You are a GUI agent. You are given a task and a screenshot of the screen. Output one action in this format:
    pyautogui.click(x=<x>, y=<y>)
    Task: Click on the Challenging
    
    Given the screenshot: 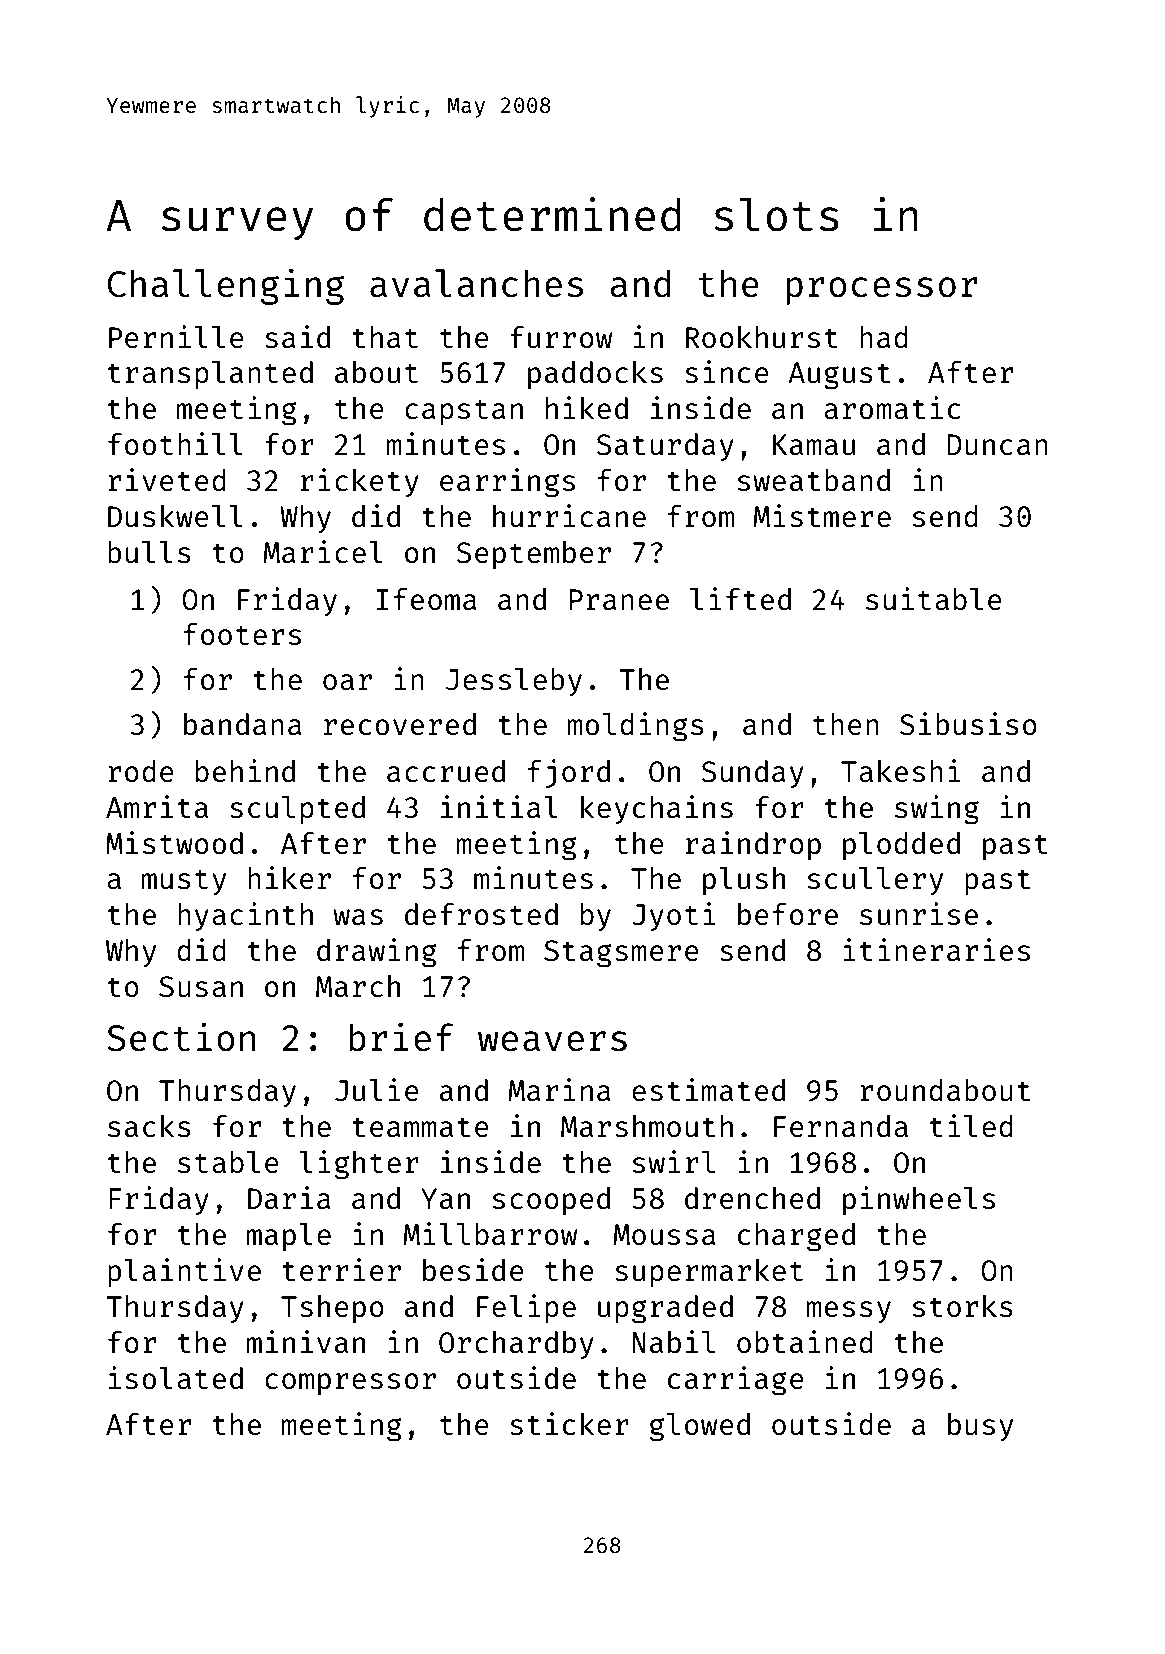 What is the action you would take?
    pyautogui.click(x=226, y=286)
